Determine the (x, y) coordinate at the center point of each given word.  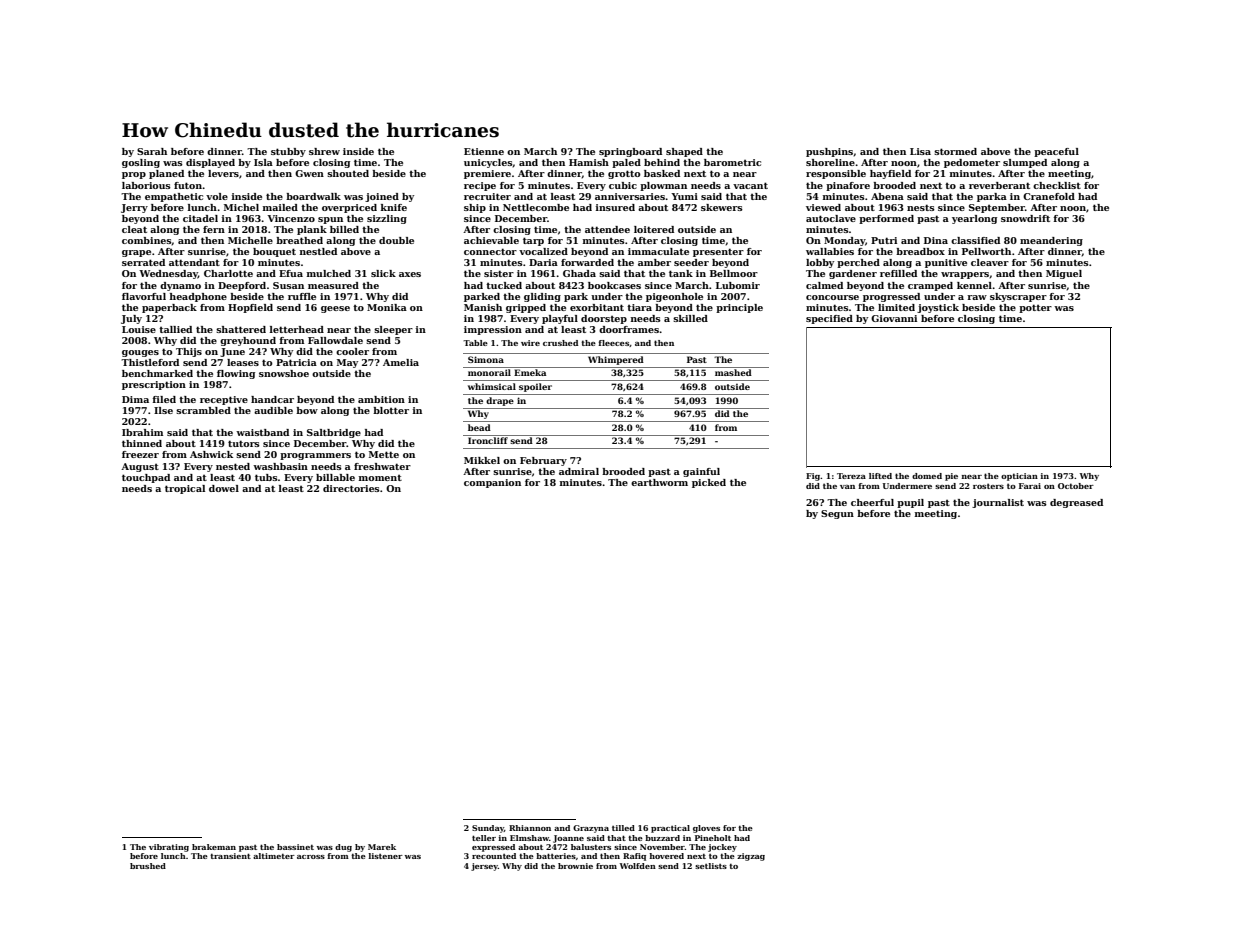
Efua (291, 273)
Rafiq (634, 857)
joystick (938, 308)
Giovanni (894, 318)
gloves (706, 829)
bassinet (295, 847)
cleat (134, 229)
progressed (891, 297)
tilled (623, 828)
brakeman (214, 847)
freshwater (382, 466)
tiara (639, 307)
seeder (691, 262)
